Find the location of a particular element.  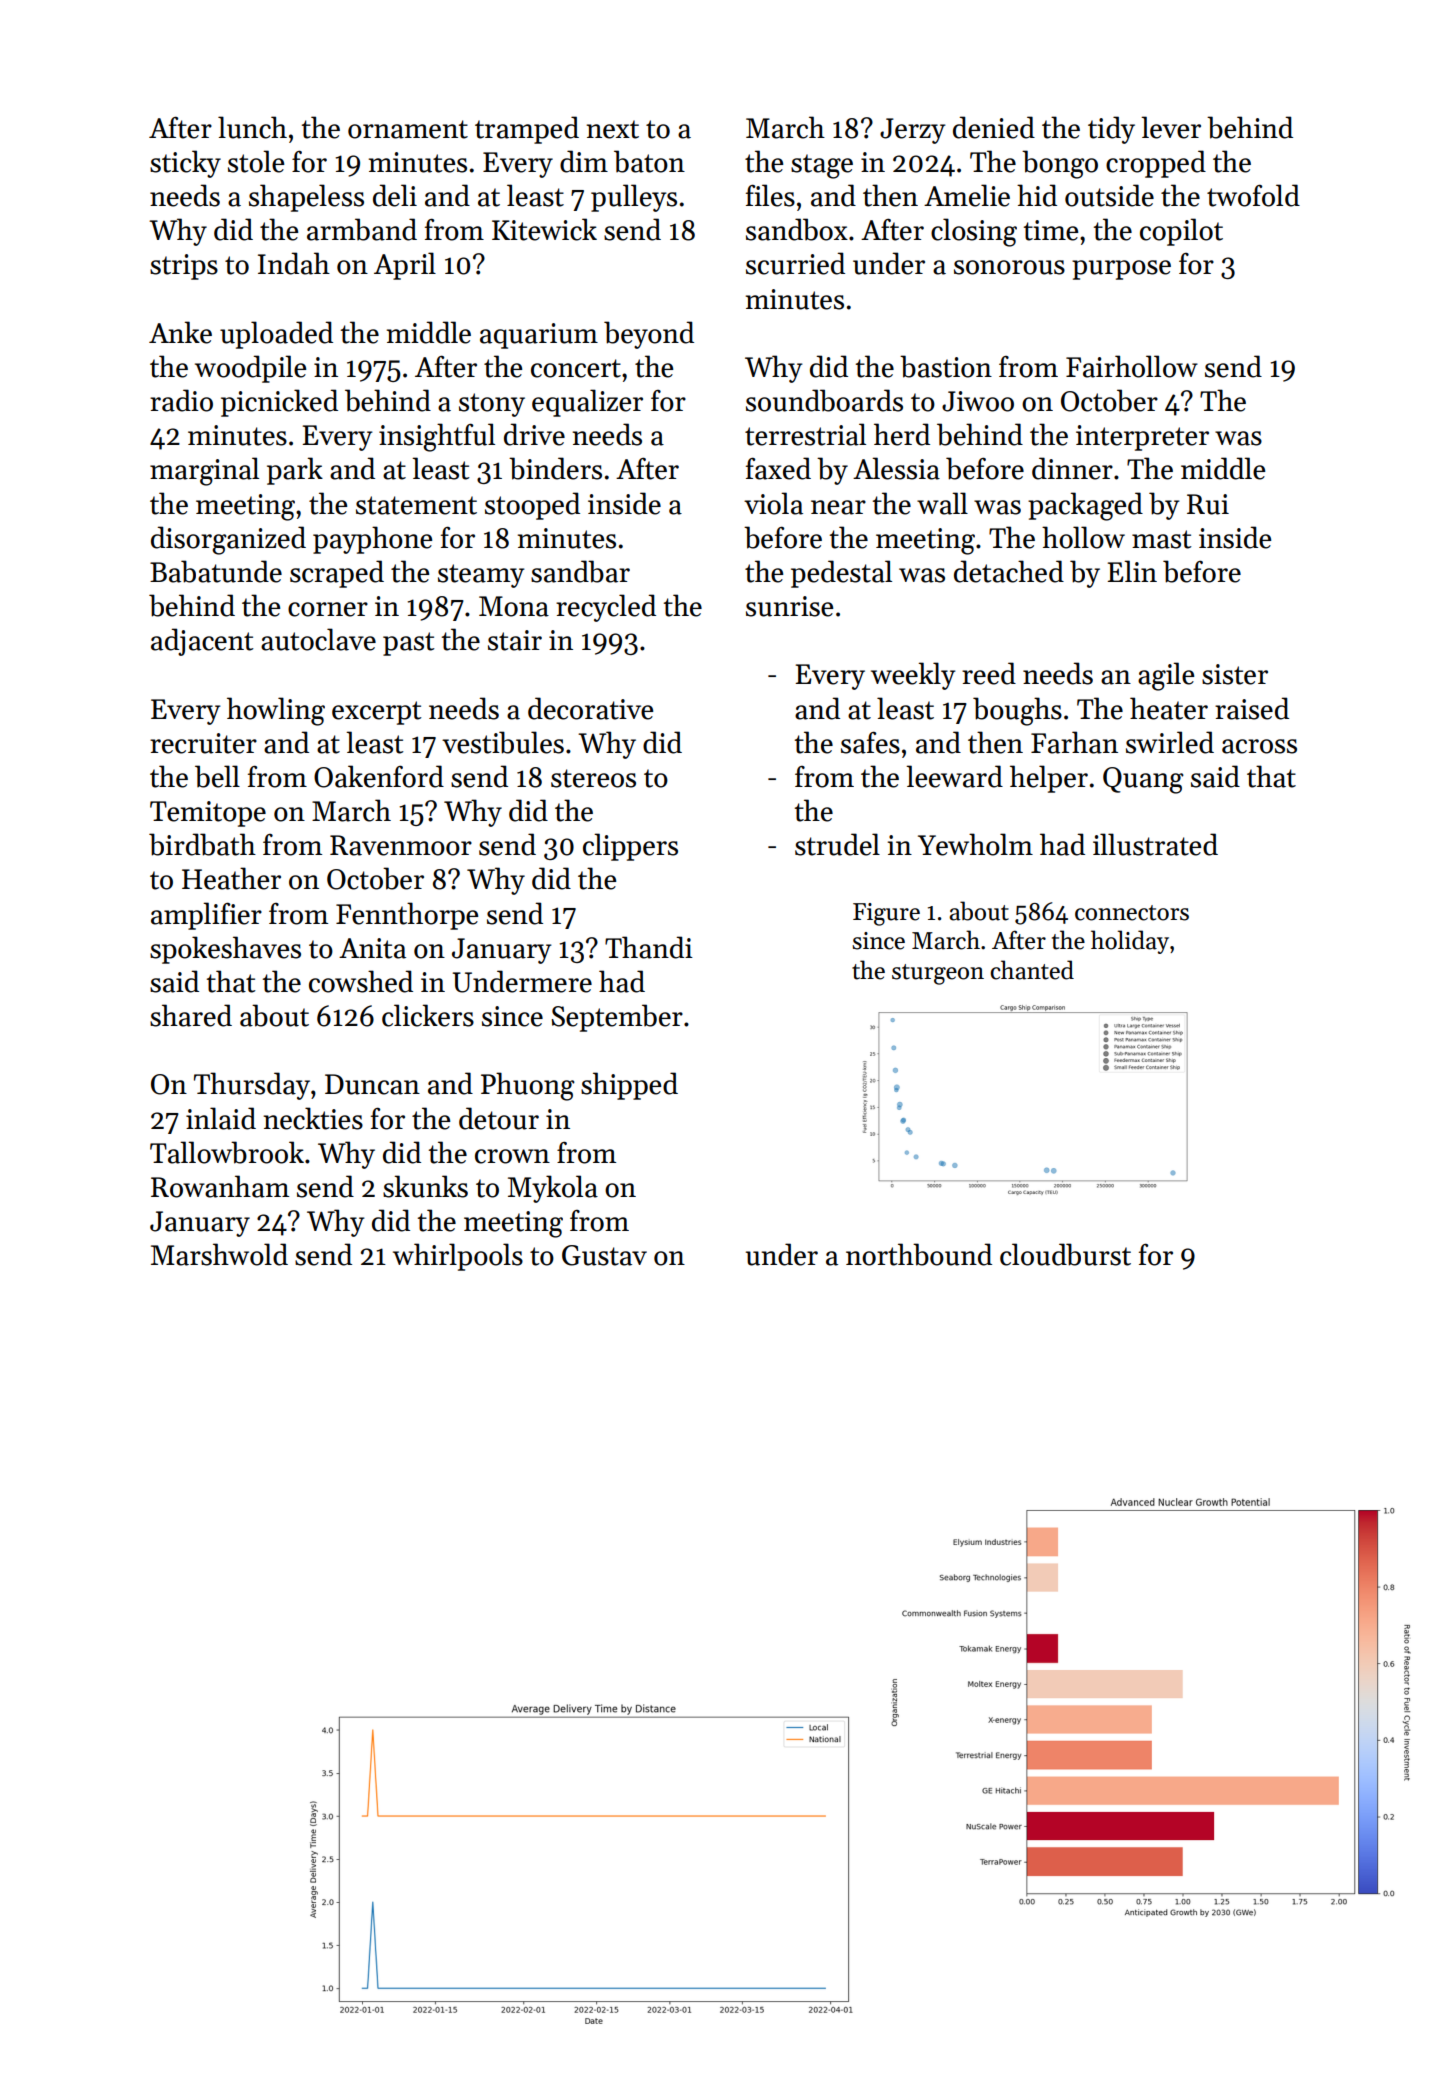

recruiter is located at coordinates (203, 743).
